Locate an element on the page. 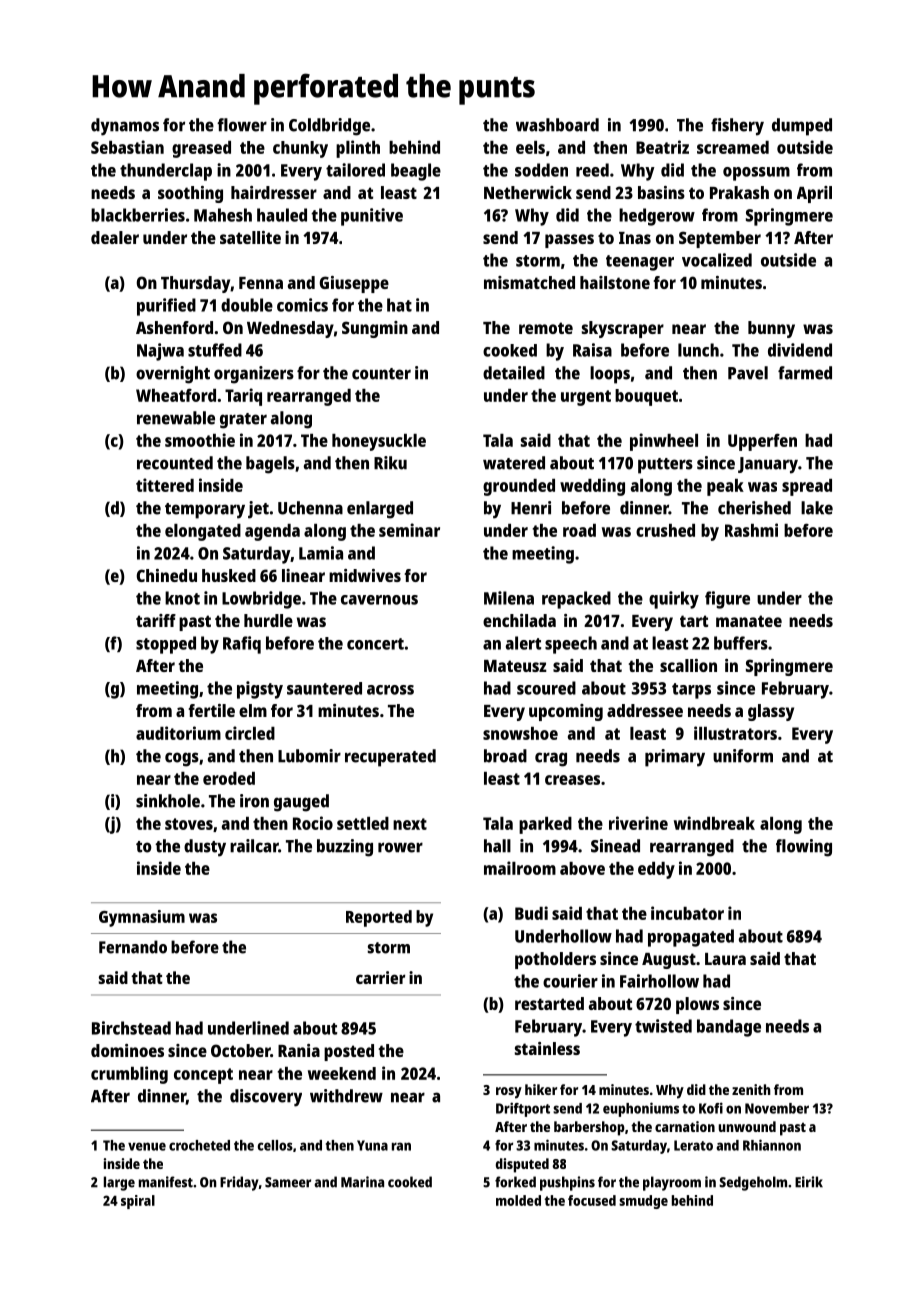  focused is located at coordinates (592, 1200).
